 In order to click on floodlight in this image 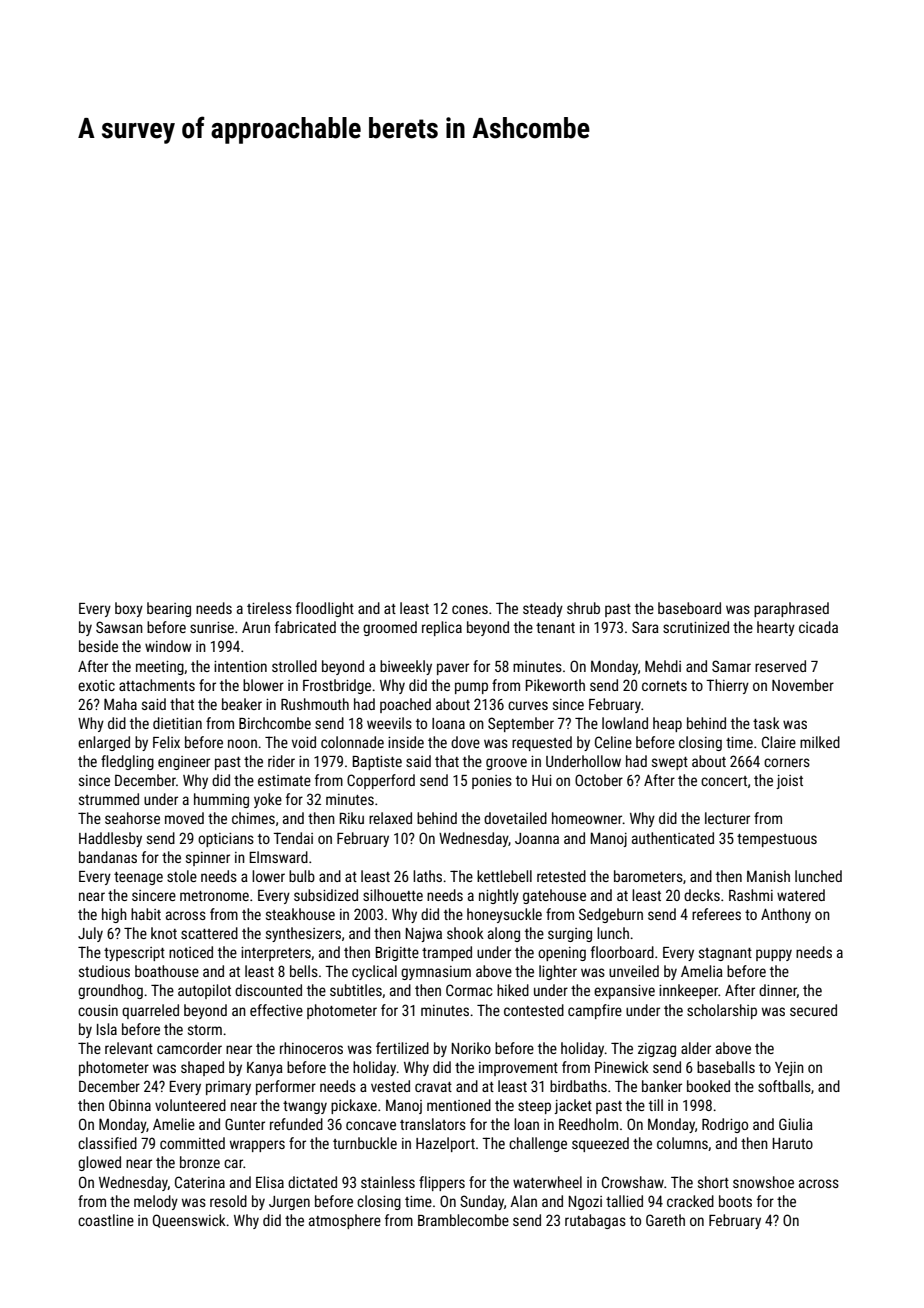, I will do `click(325, 609)`.
